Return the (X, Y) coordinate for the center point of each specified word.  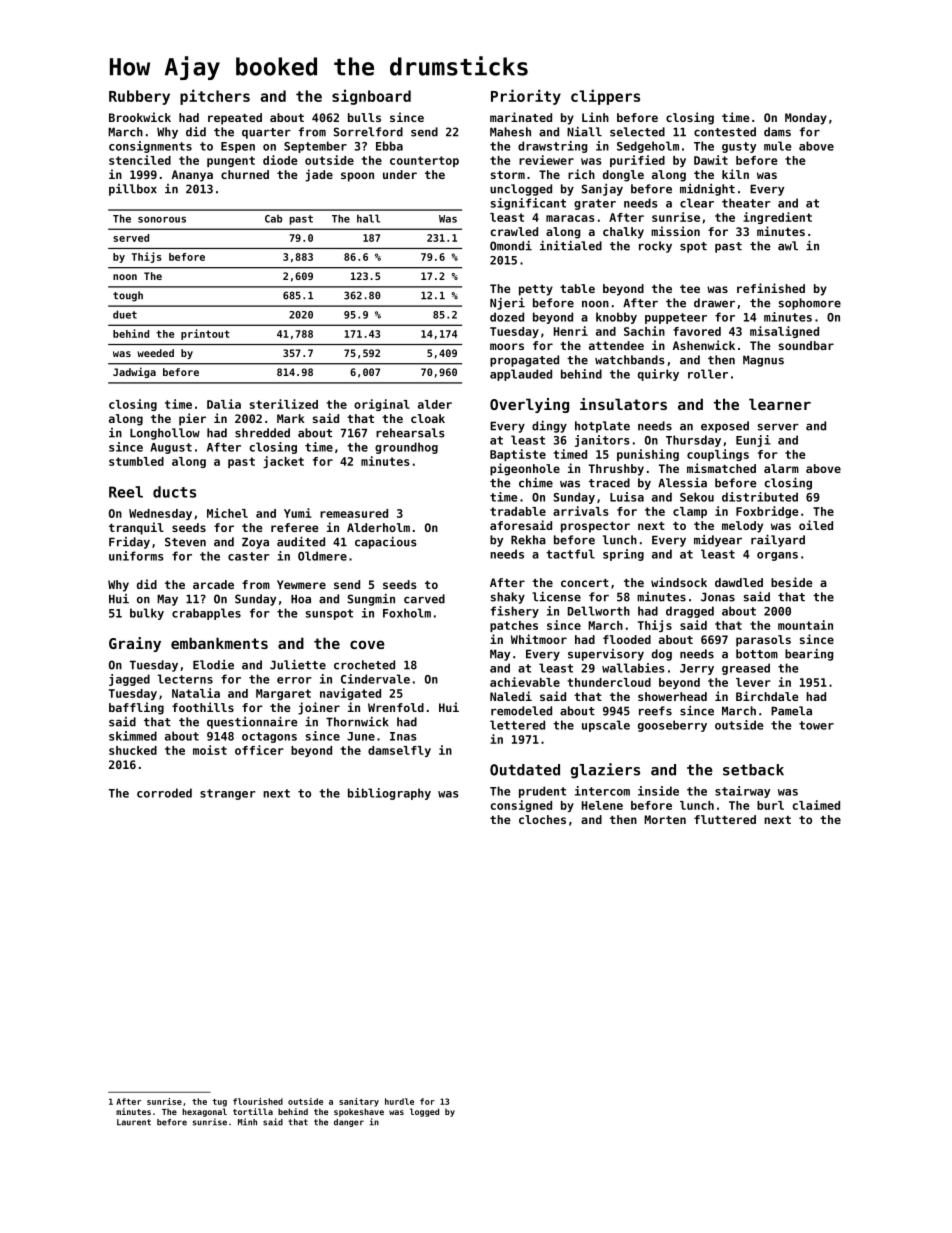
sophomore (810, 304)
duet (125, 314)
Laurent (134, 1122)
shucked (133, 750)
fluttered (725, 819)
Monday (806, 119)
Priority (526, 97)
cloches (542, 819)
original (382, 405)
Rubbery (139, 97)
